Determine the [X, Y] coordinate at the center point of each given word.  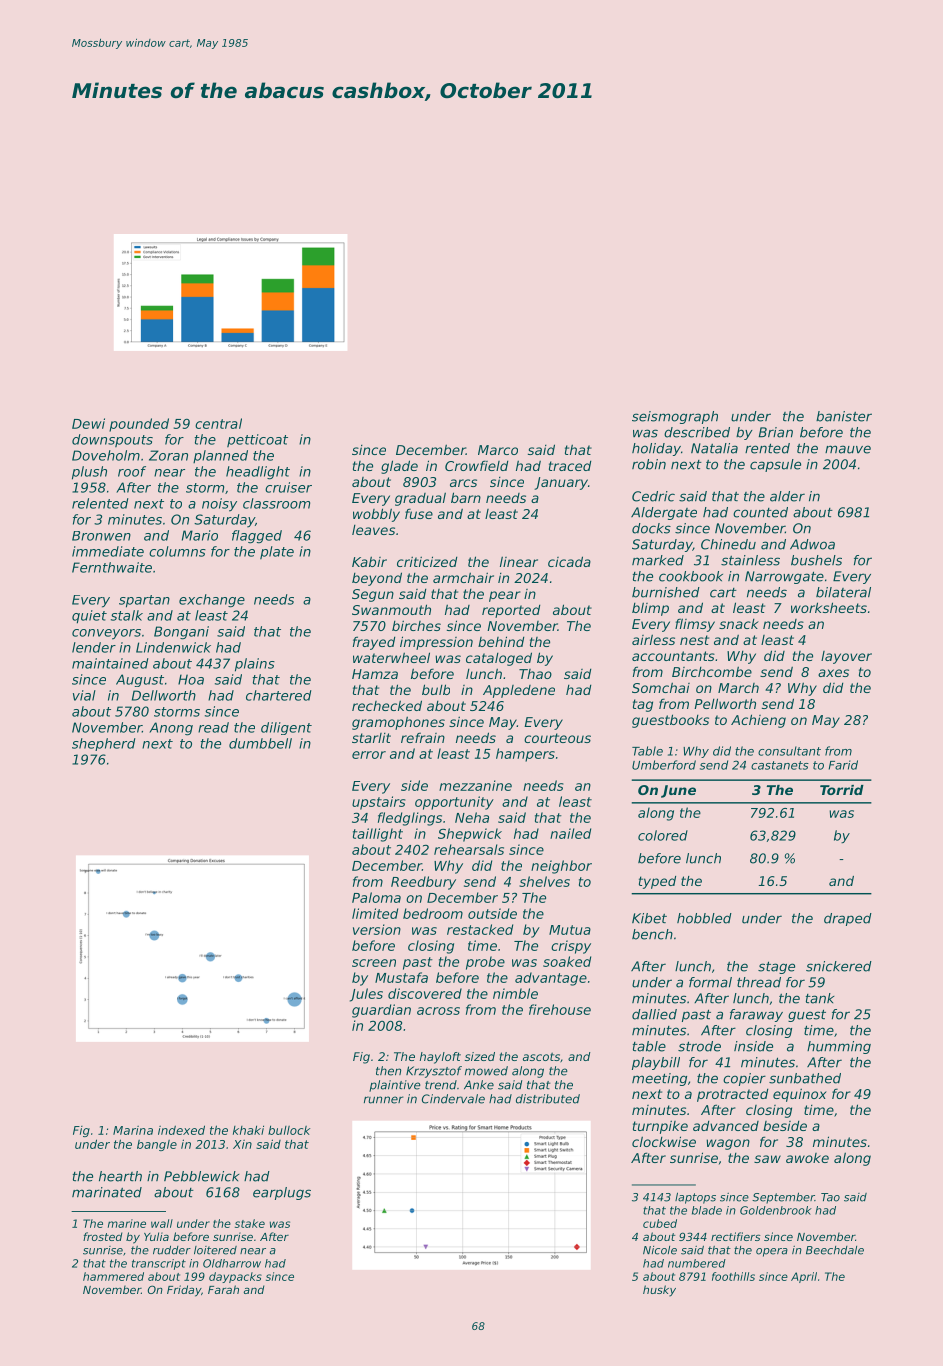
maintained [110, 663]
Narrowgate [784, 577]
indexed [181, 1130]
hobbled [704, 918]
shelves [544, 881]
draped [848, 919]
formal [710, 982]
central [218, 423]
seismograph [675, 417]
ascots [541, 1056]
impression [436, 643]
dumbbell [260, 743]
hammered [113, 1276]
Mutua [570, 930]
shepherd [104, 744]
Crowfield [476, 465]
